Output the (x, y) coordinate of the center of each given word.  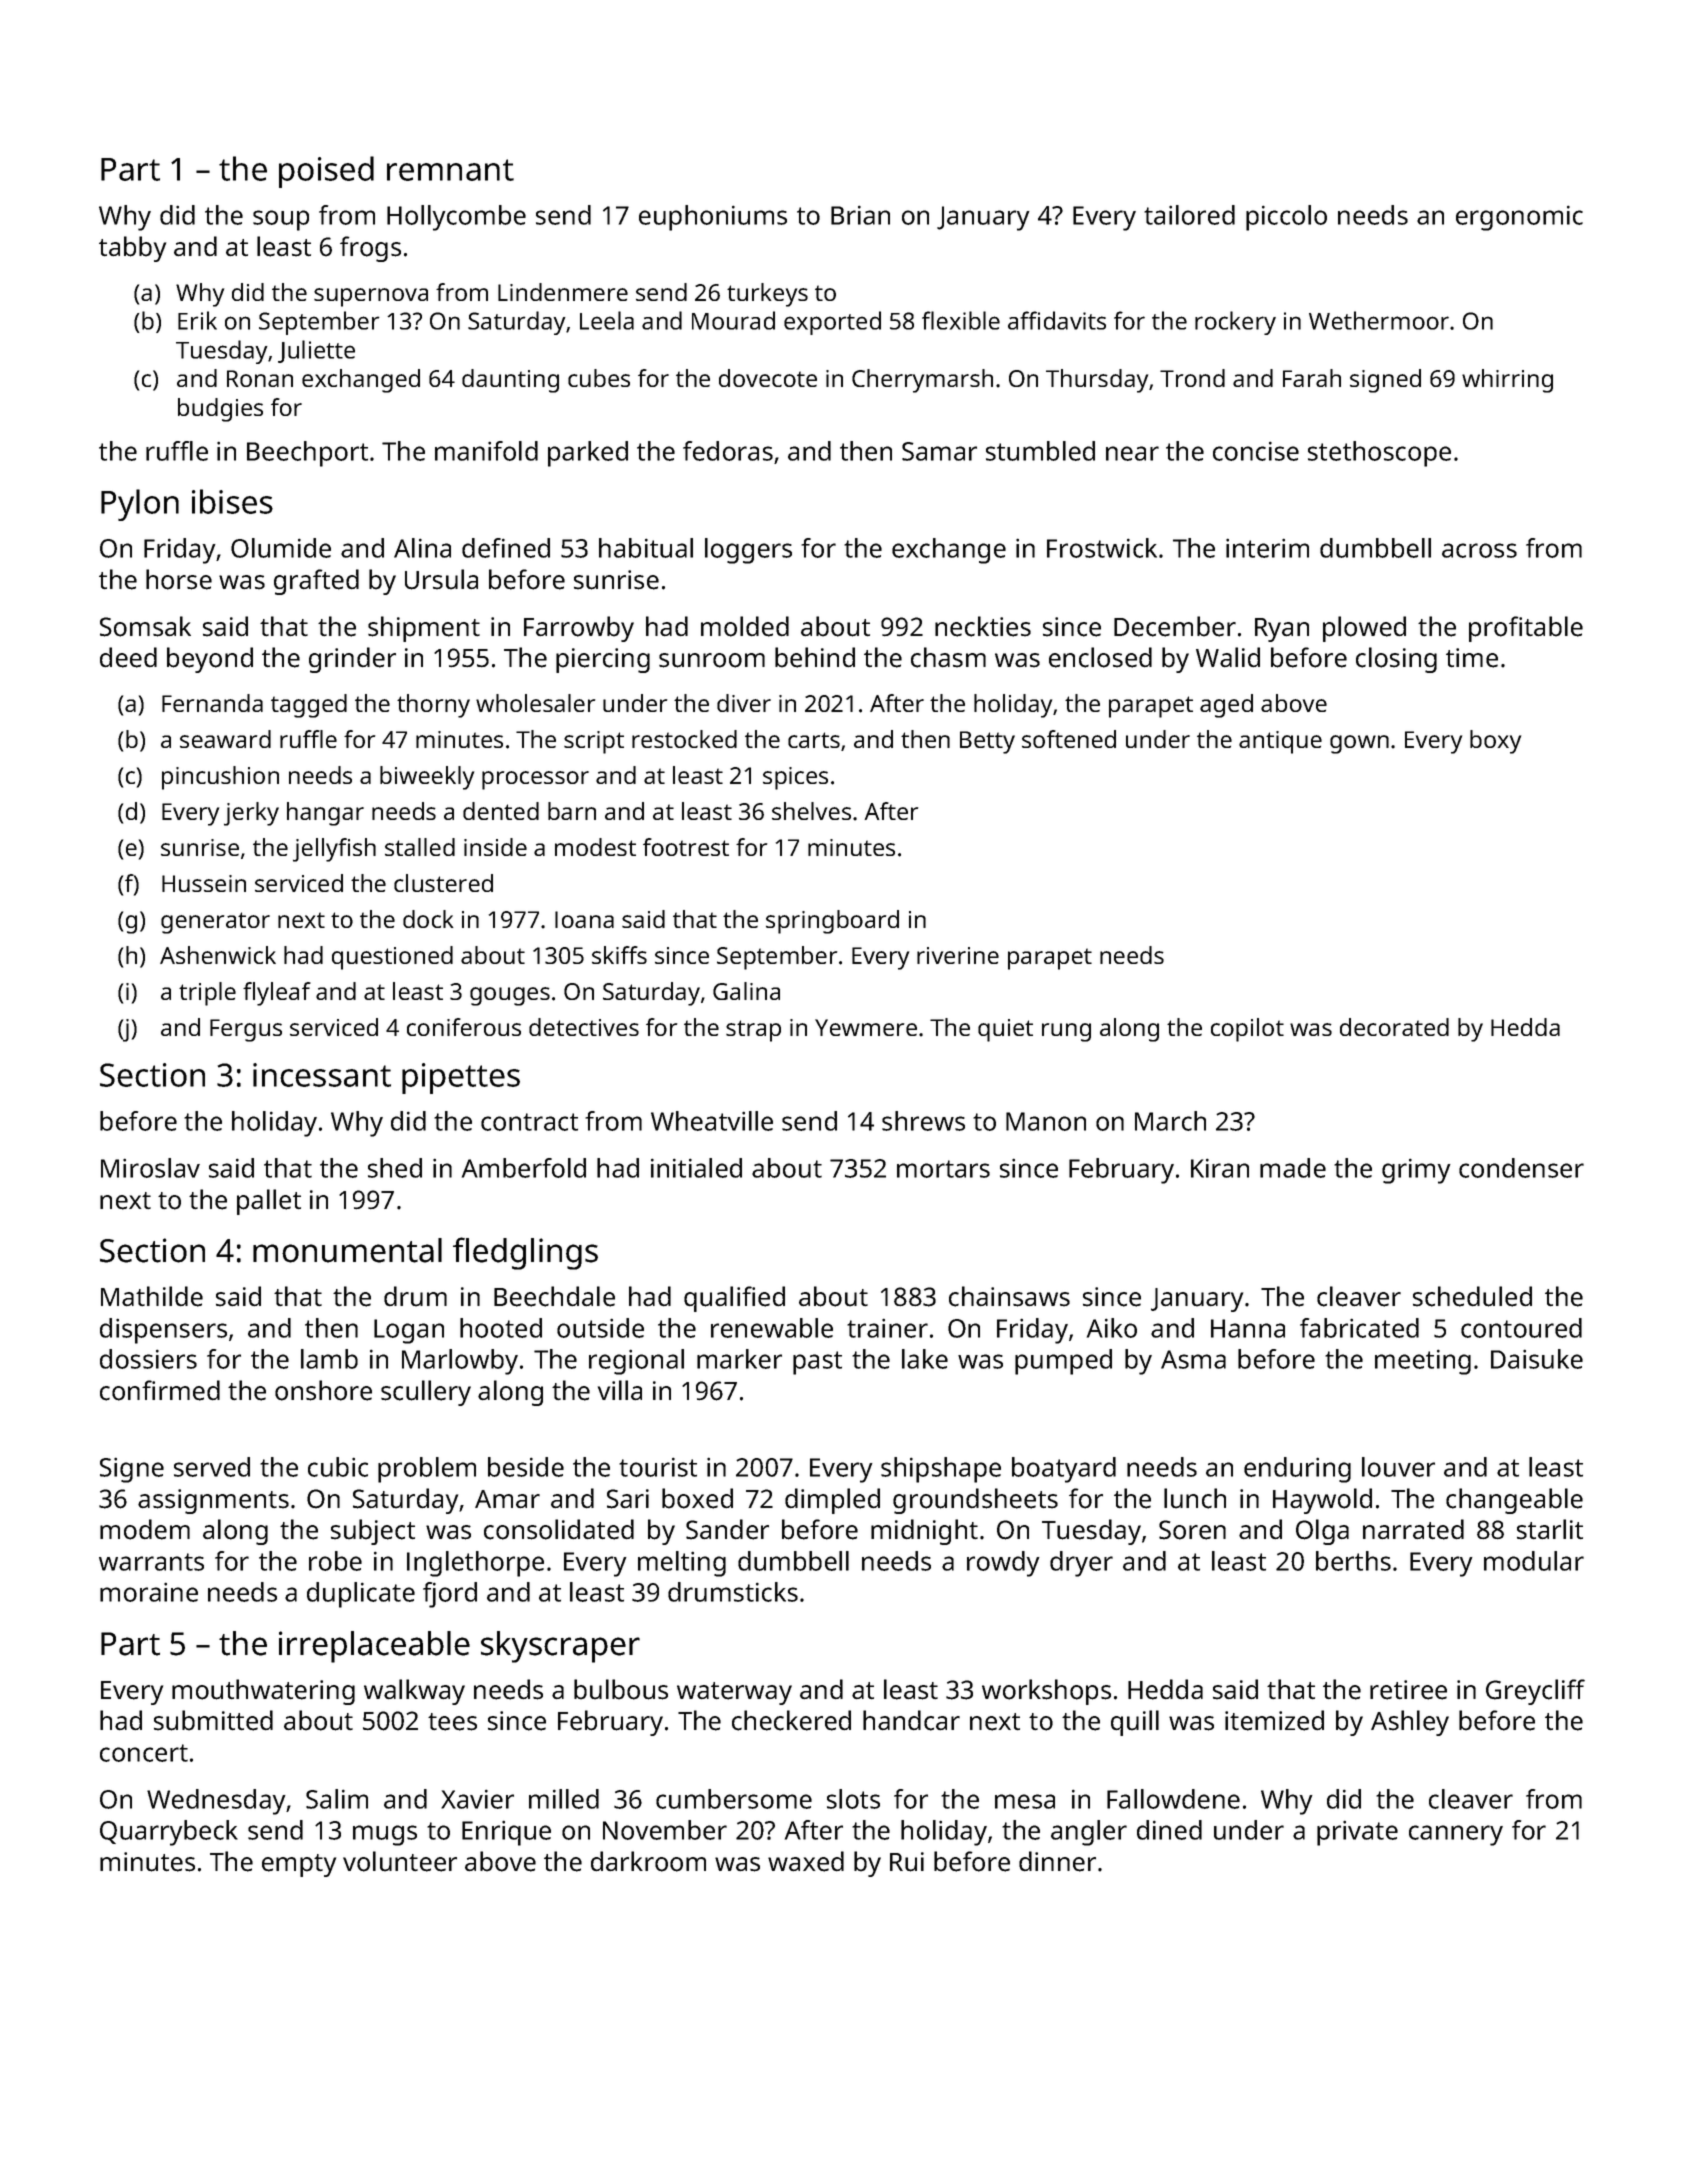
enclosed (1100, 657)
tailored (1189, 215)
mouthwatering (263, 1692)
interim (1267, 548)
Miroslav (150, 1168)
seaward (225, 739)
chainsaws (1009, 1296)
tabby (132, 249)
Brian (860, 215)
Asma (1193, 1359)
